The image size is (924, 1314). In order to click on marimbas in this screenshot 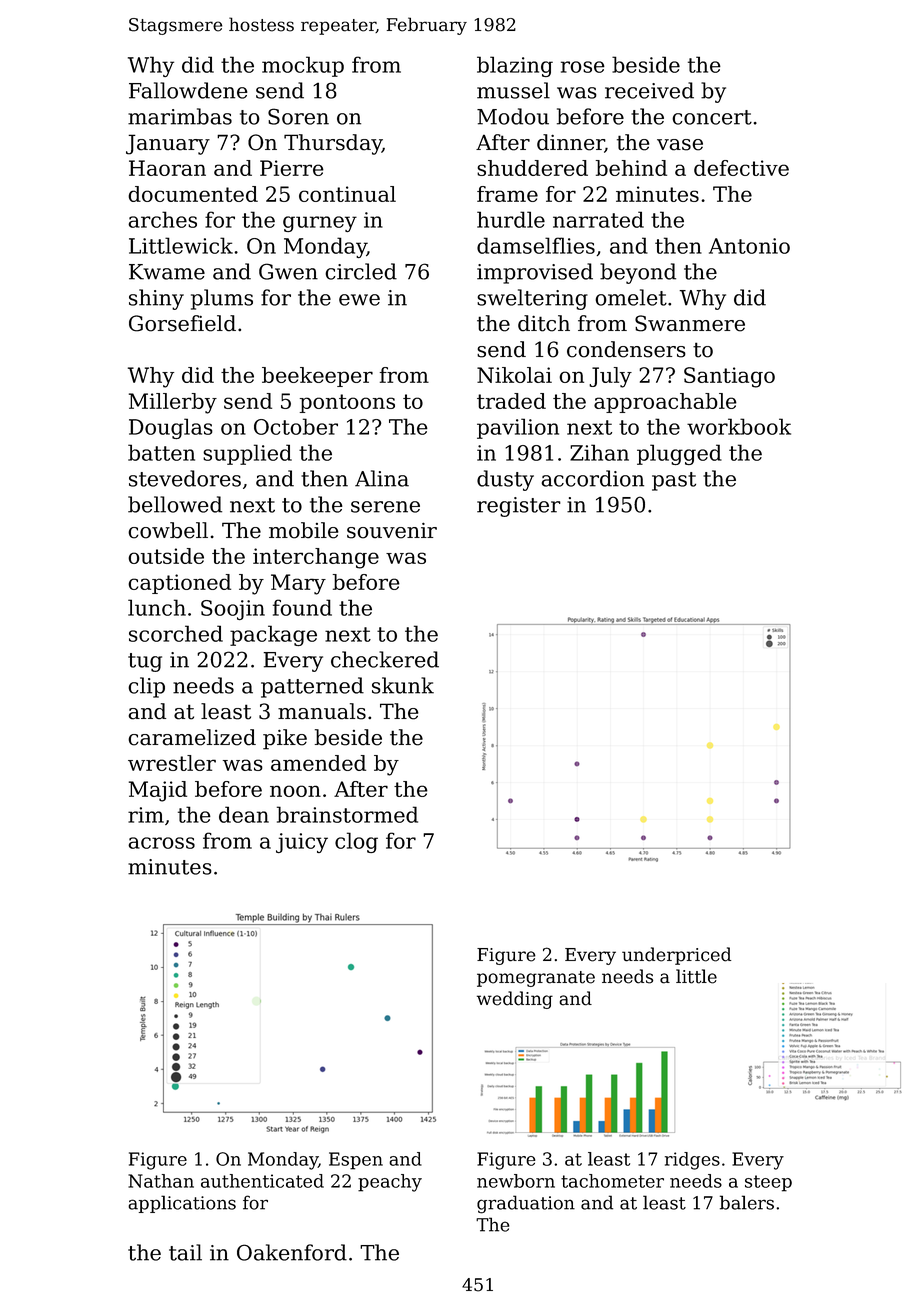, I will do `click(180, 116)`.
